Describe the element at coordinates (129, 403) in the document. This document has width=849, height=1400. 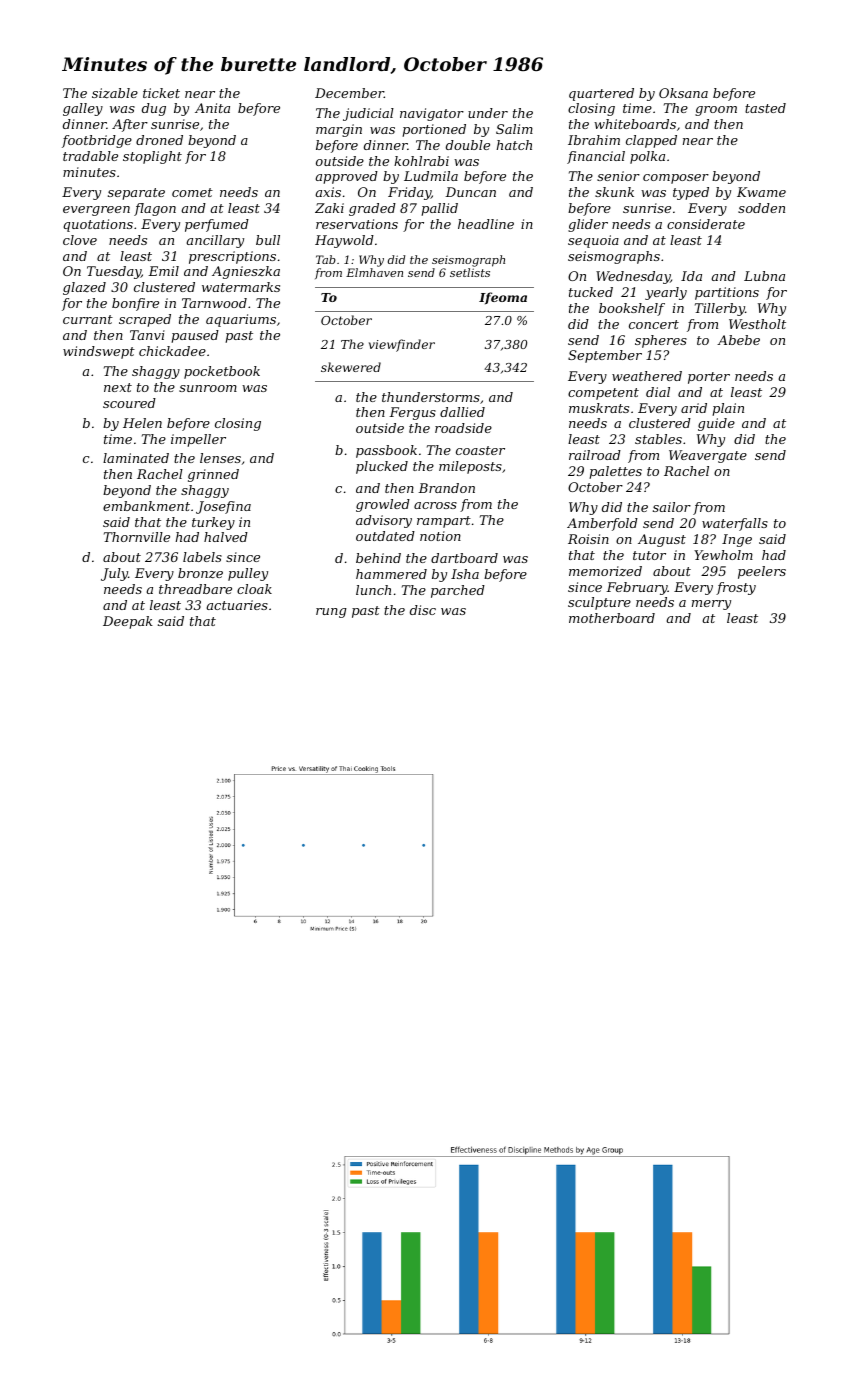
I see `scoured` at that location.
